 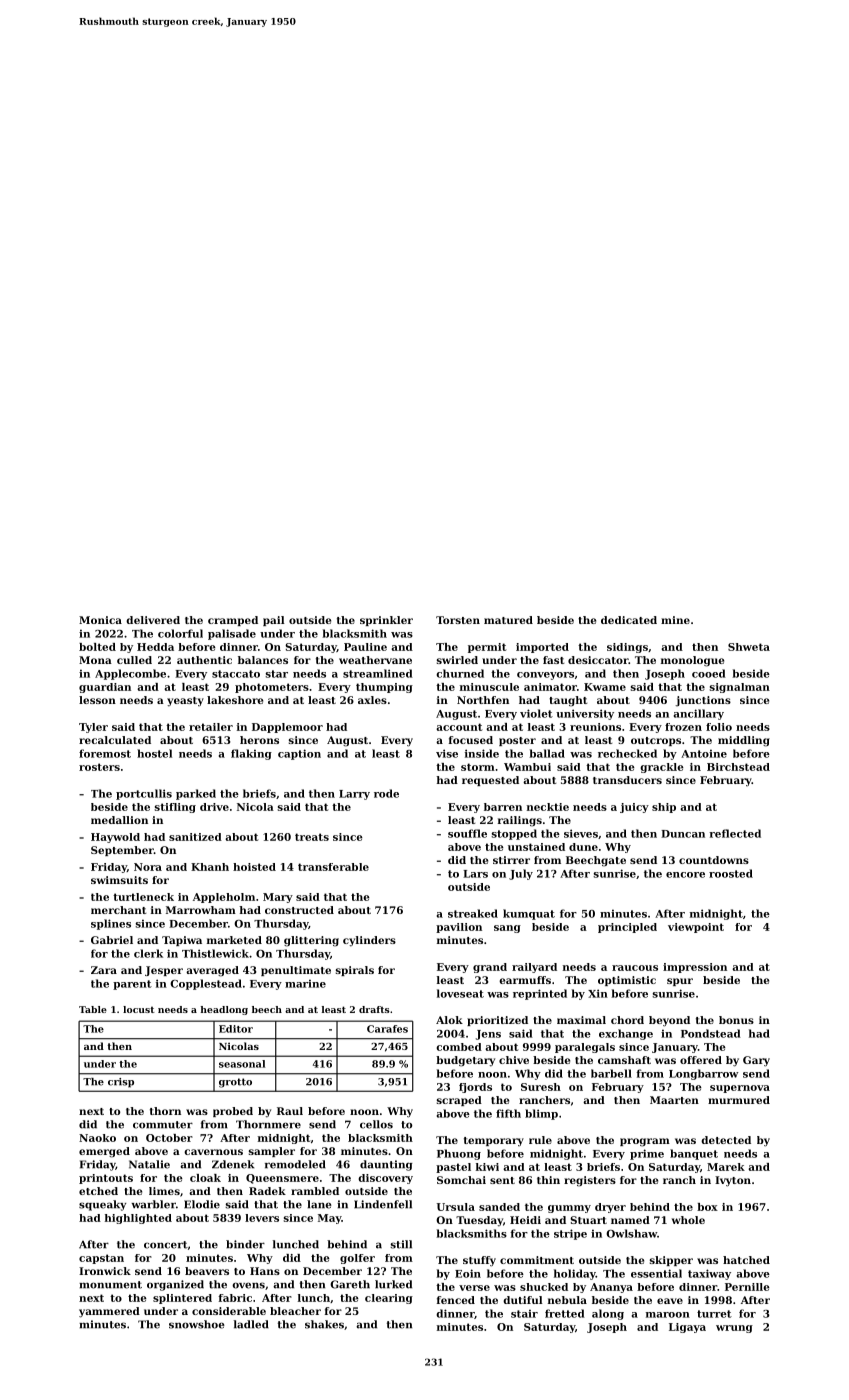 I want to click on signalman, so click(x=740, y=688).
